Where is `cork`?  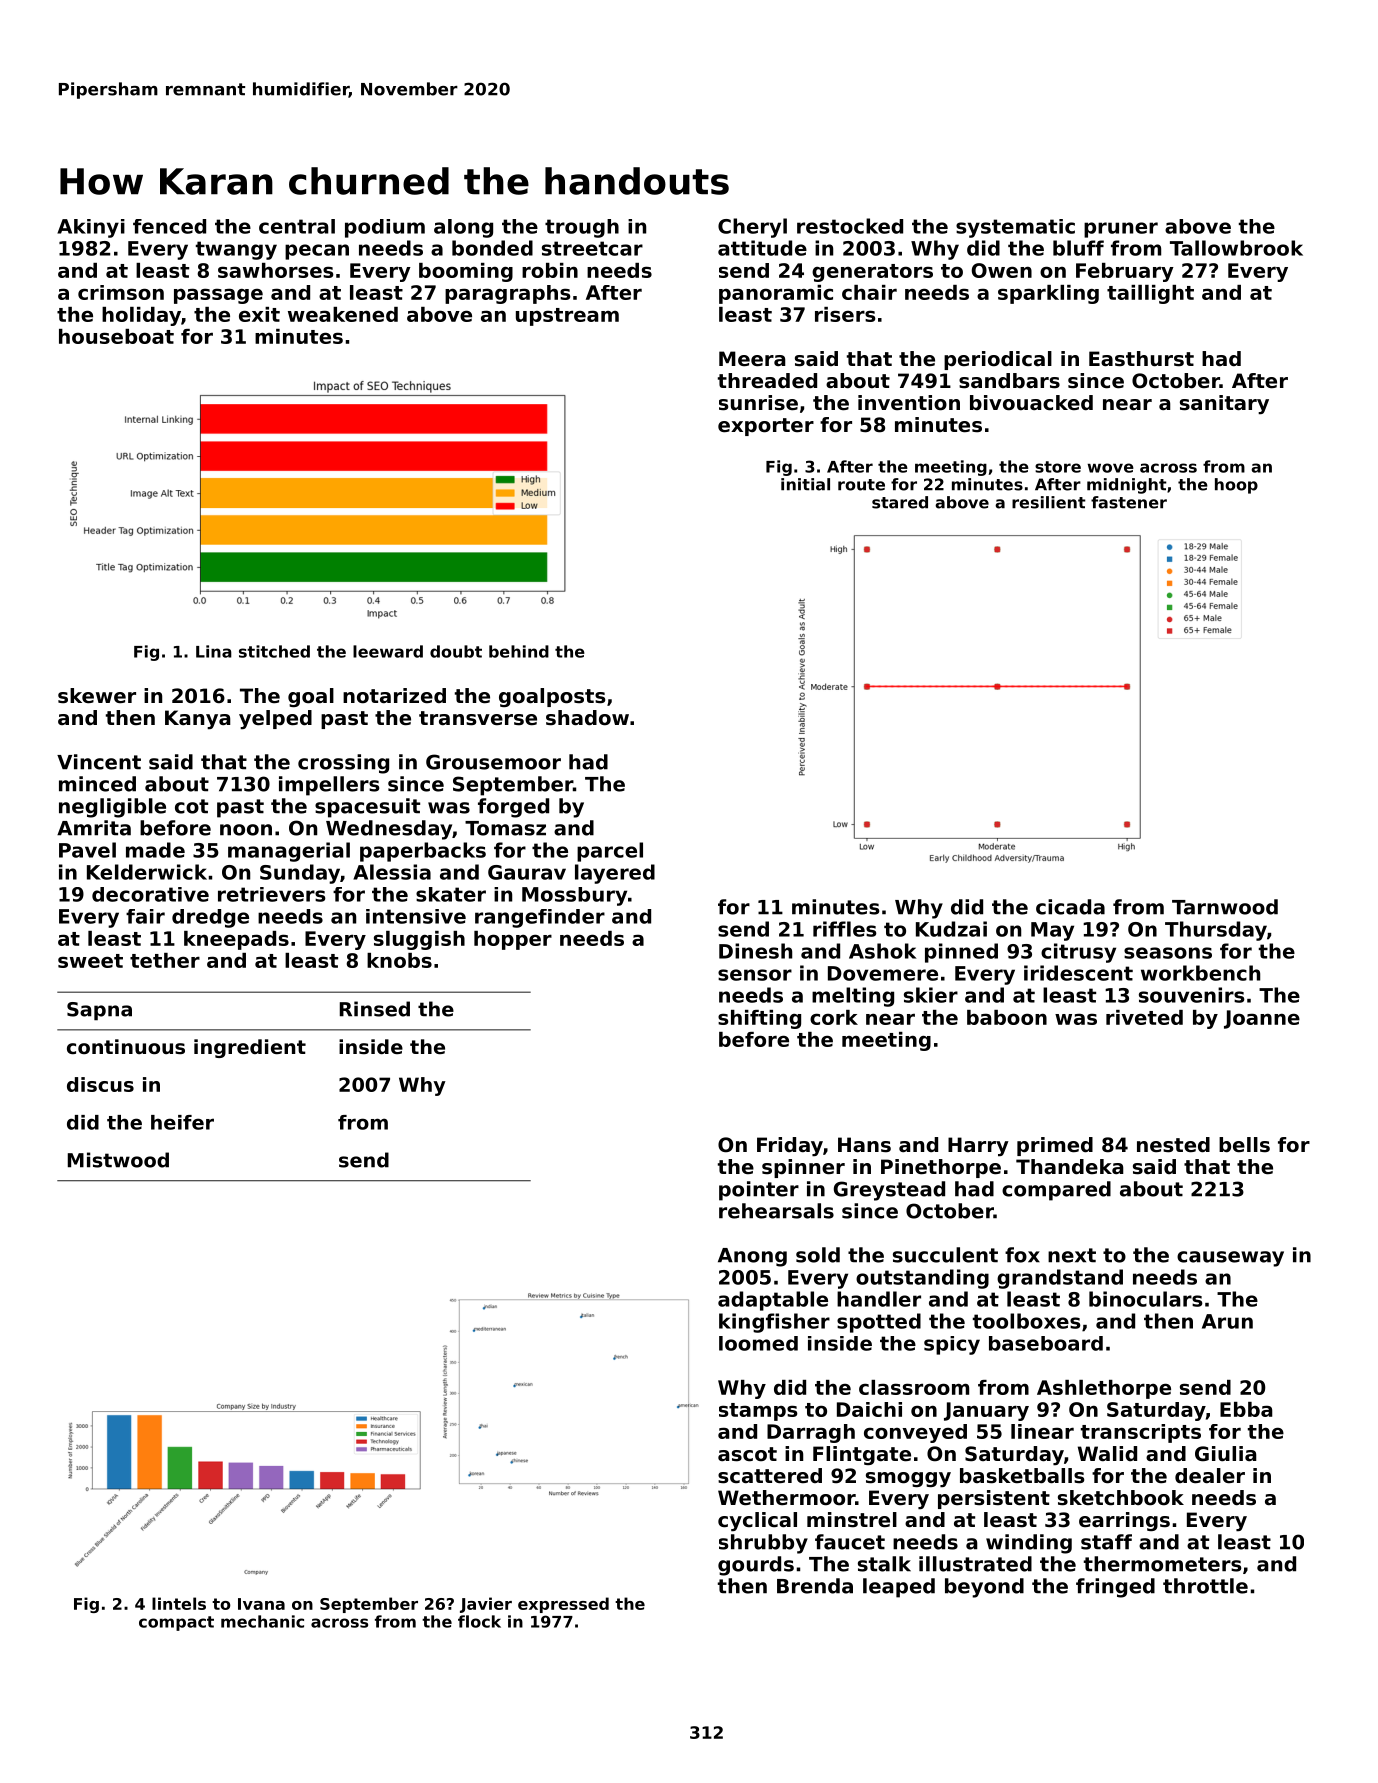
cork is located at coordinates (834, 1017).
